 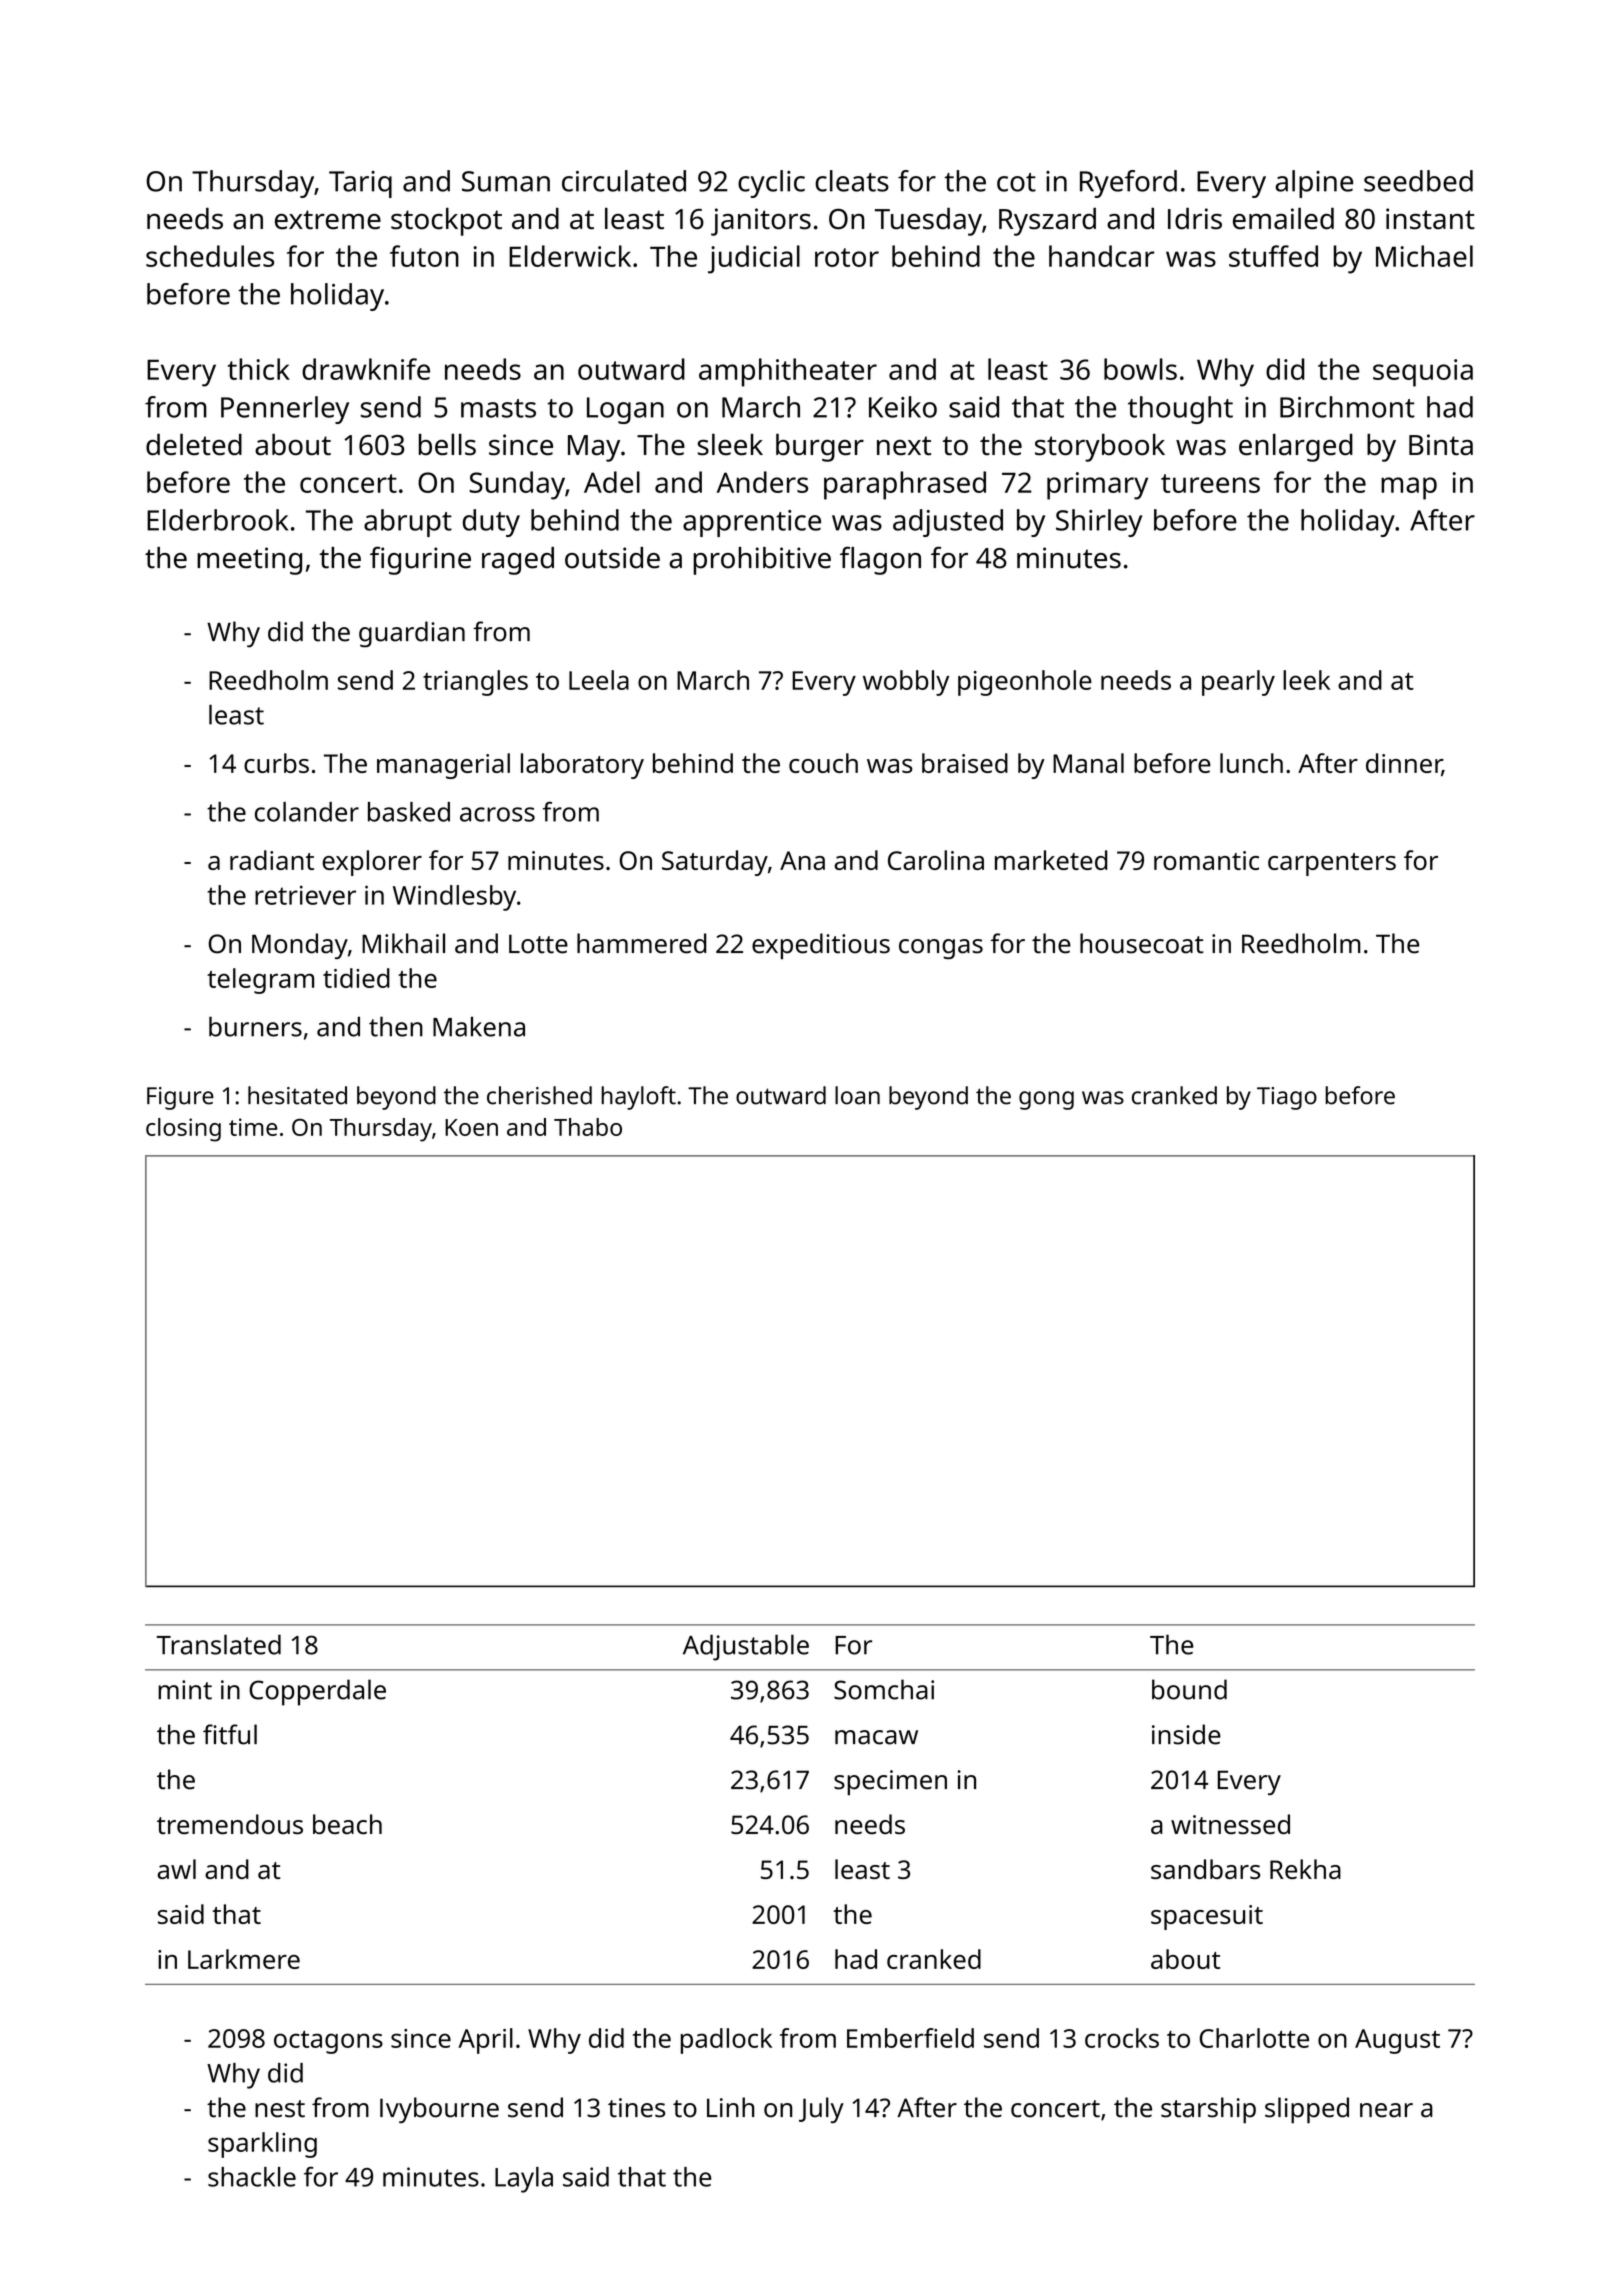 I want to click on bound, so click(x=1189, y=1689).
